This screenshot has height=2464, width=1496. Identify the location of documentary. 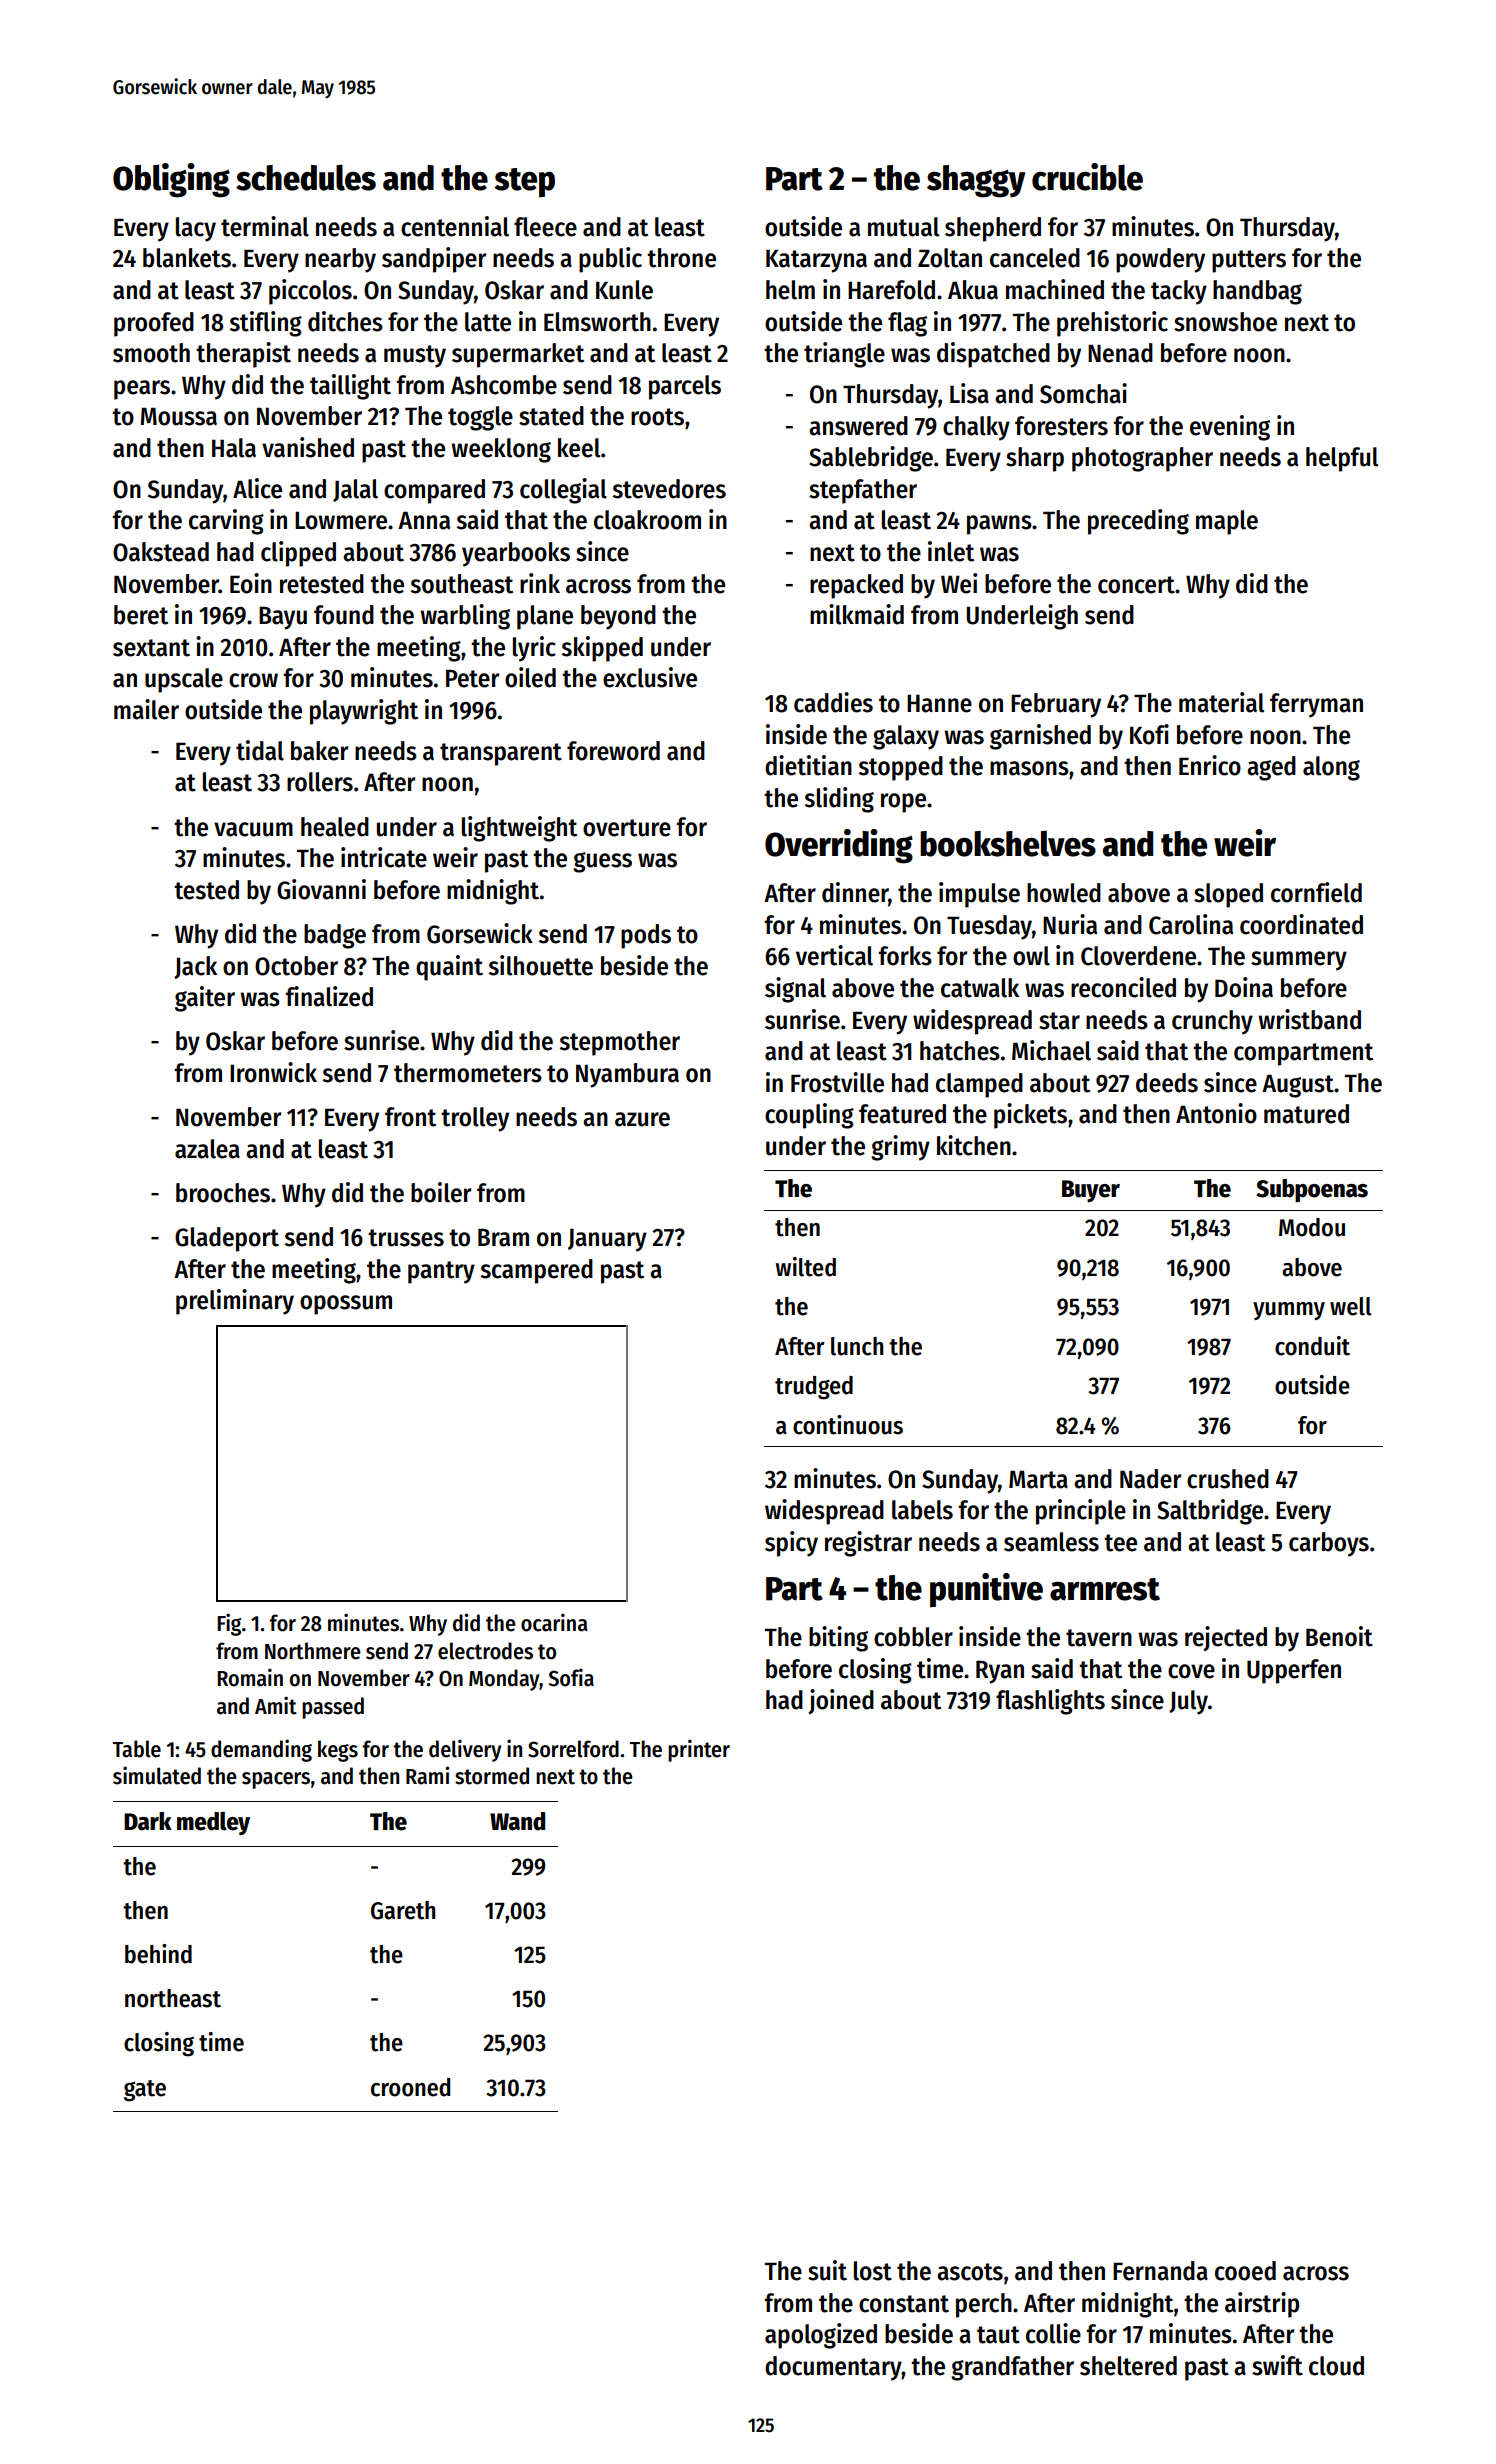
(833, 2368).
